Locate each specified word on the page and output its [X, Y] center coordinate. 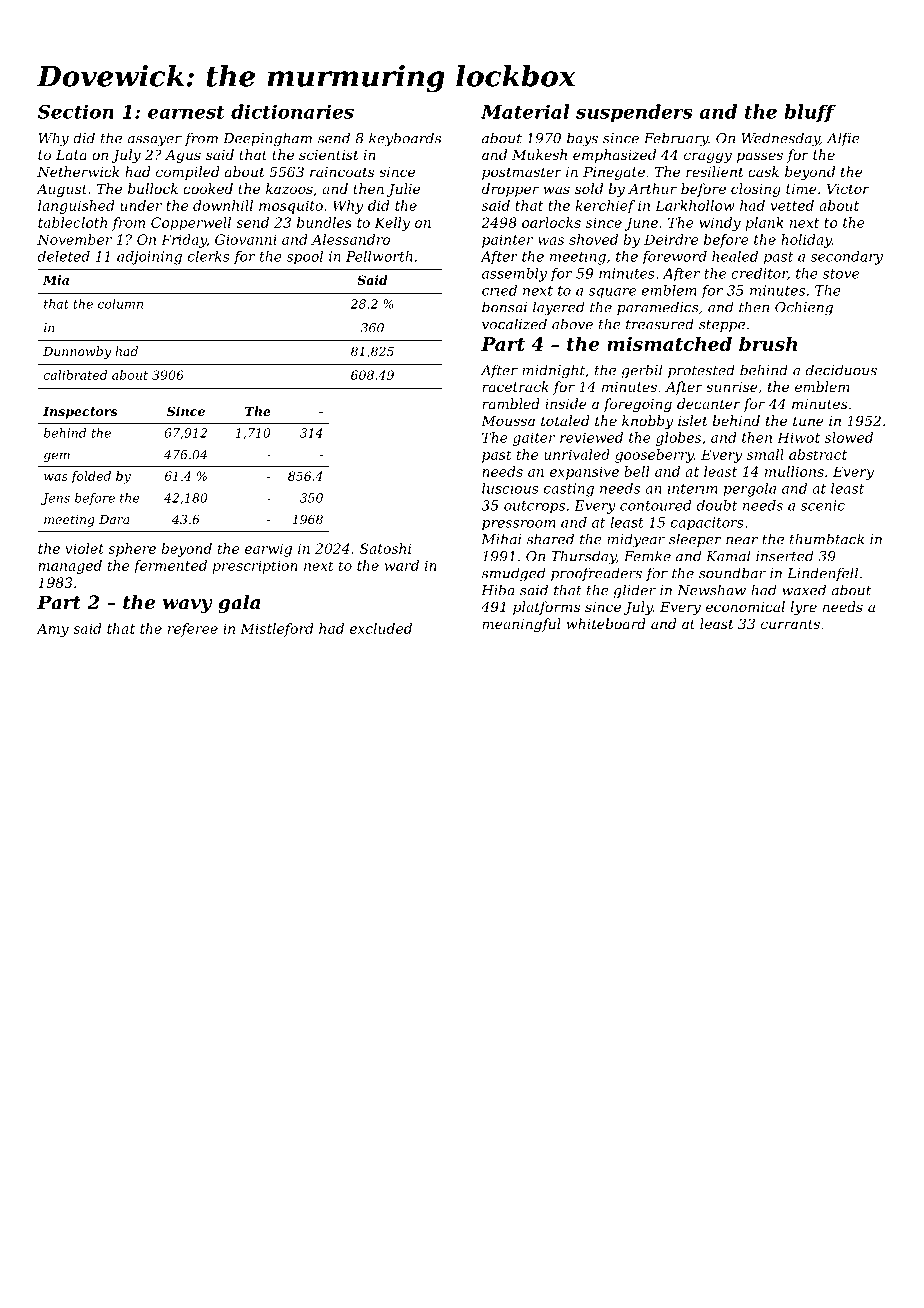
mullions [794, 471]
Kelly [392, 224]
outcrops [534, 507]
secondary [847, 258]
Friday [184, 241]
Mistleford [277, 630]
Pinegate [614, 173]
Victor [848, 189]
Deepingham [267, 139]
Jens [55, 499]
